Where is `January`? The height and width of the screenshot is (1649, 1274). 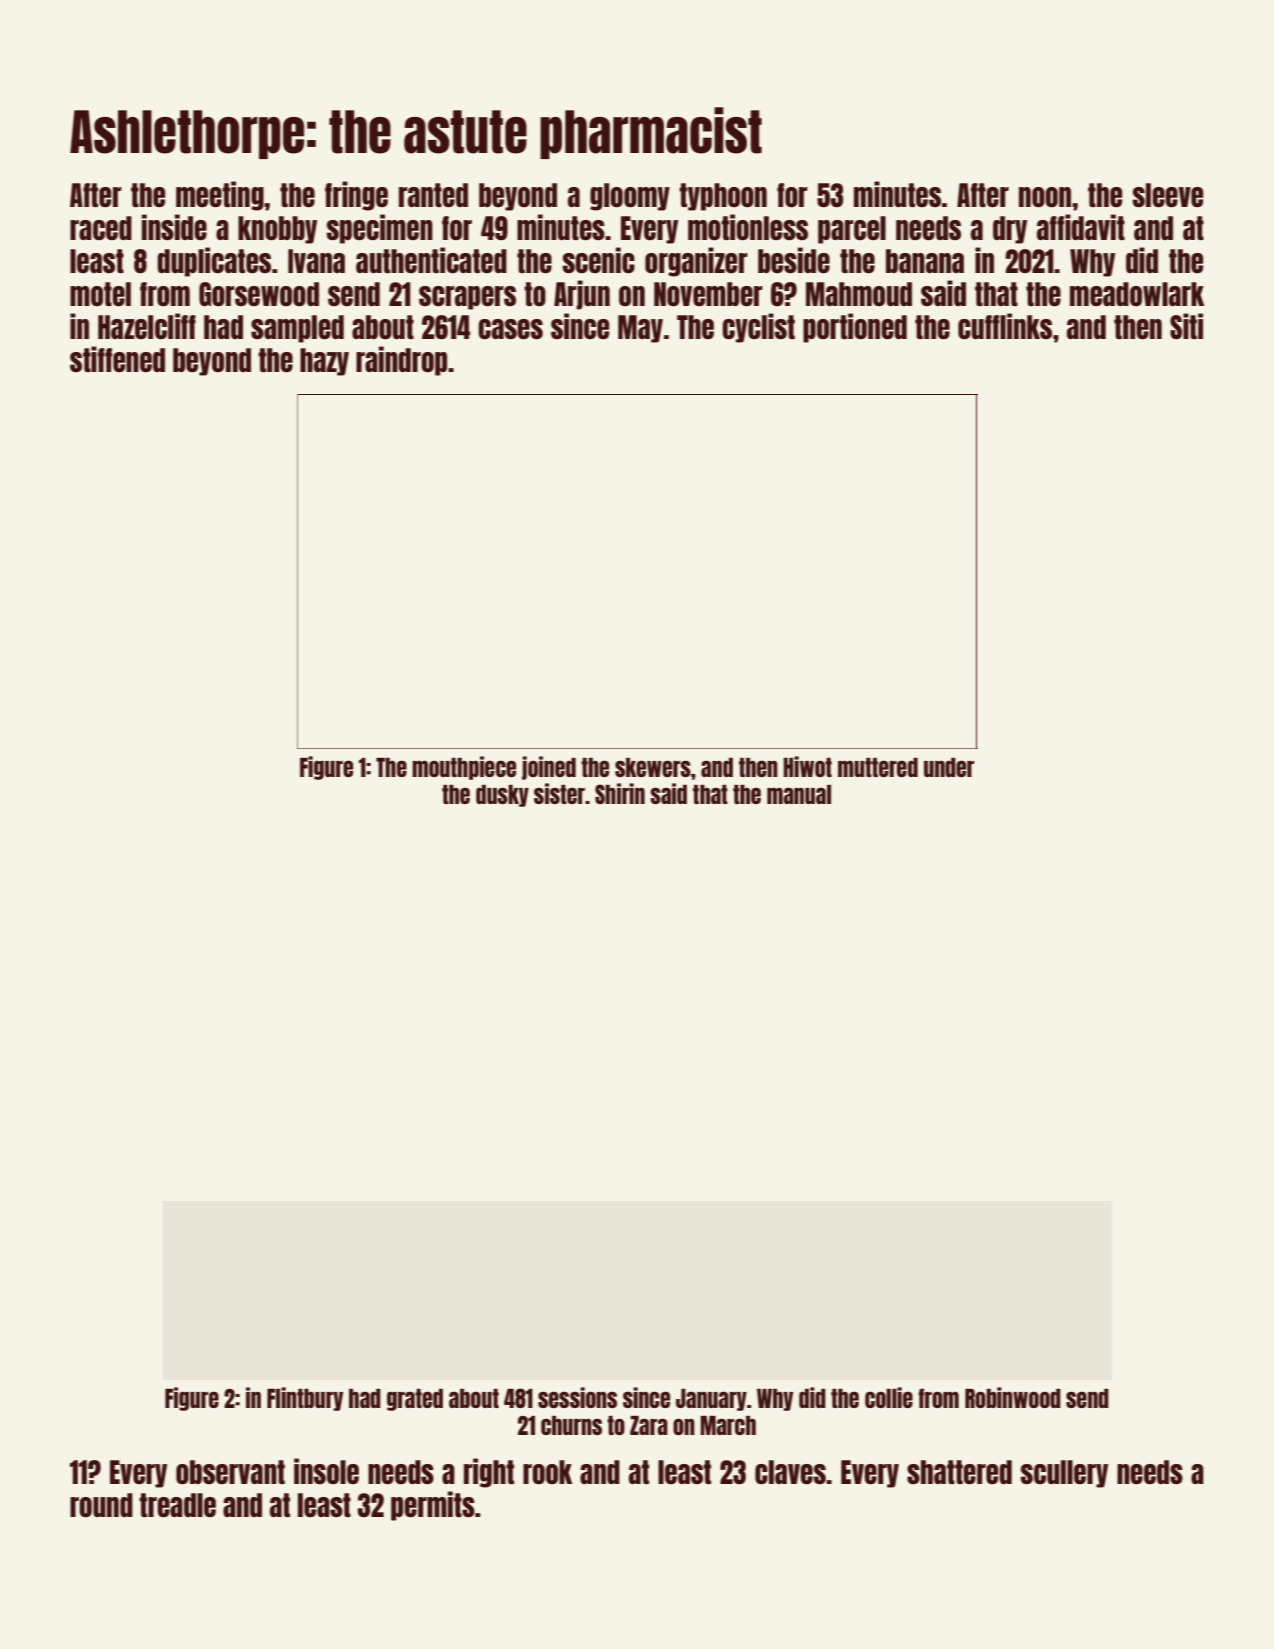 January is located at coordinates (711, 1400).
